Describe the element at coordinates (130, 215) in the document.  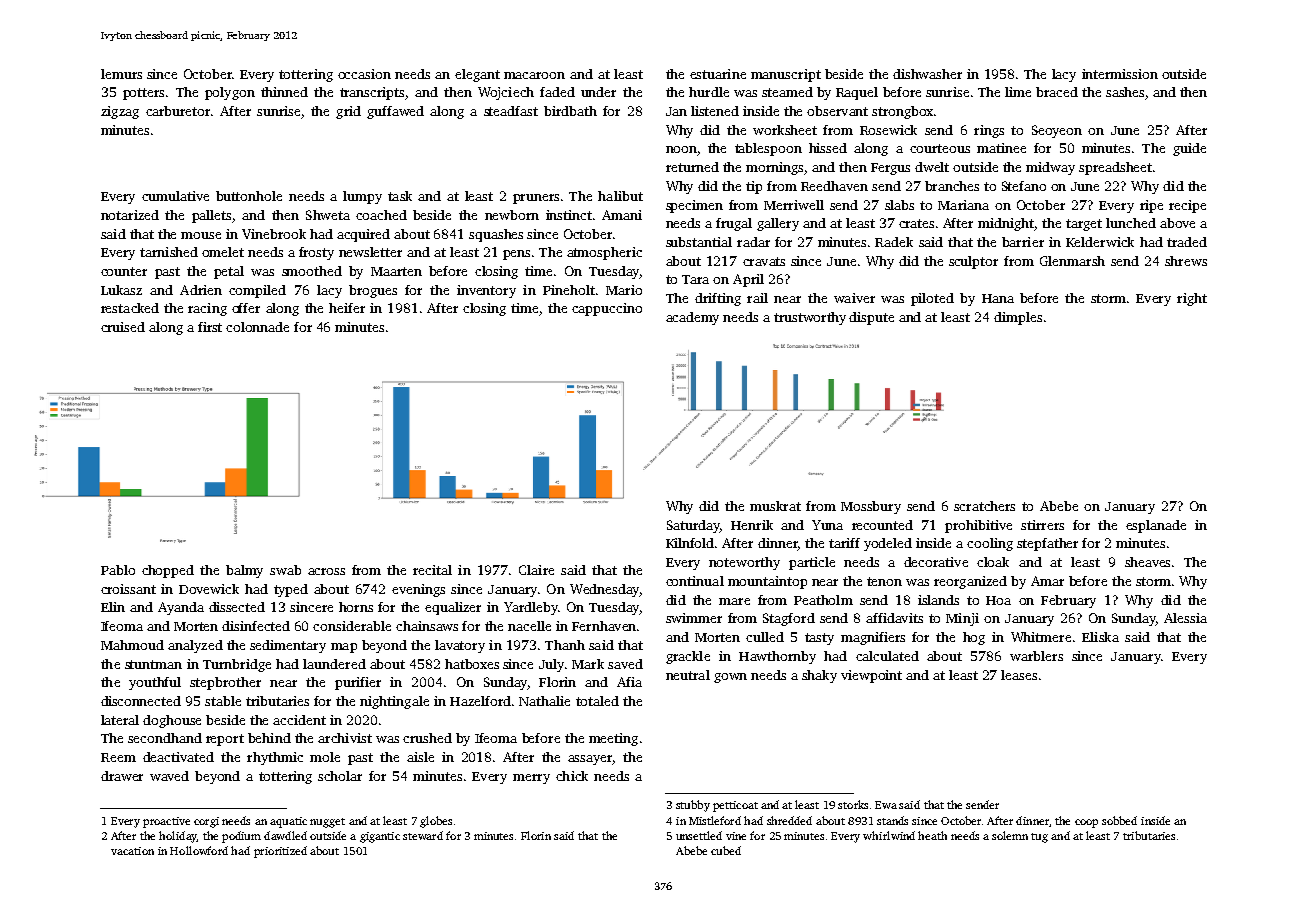
I see `notarized` at that location.
